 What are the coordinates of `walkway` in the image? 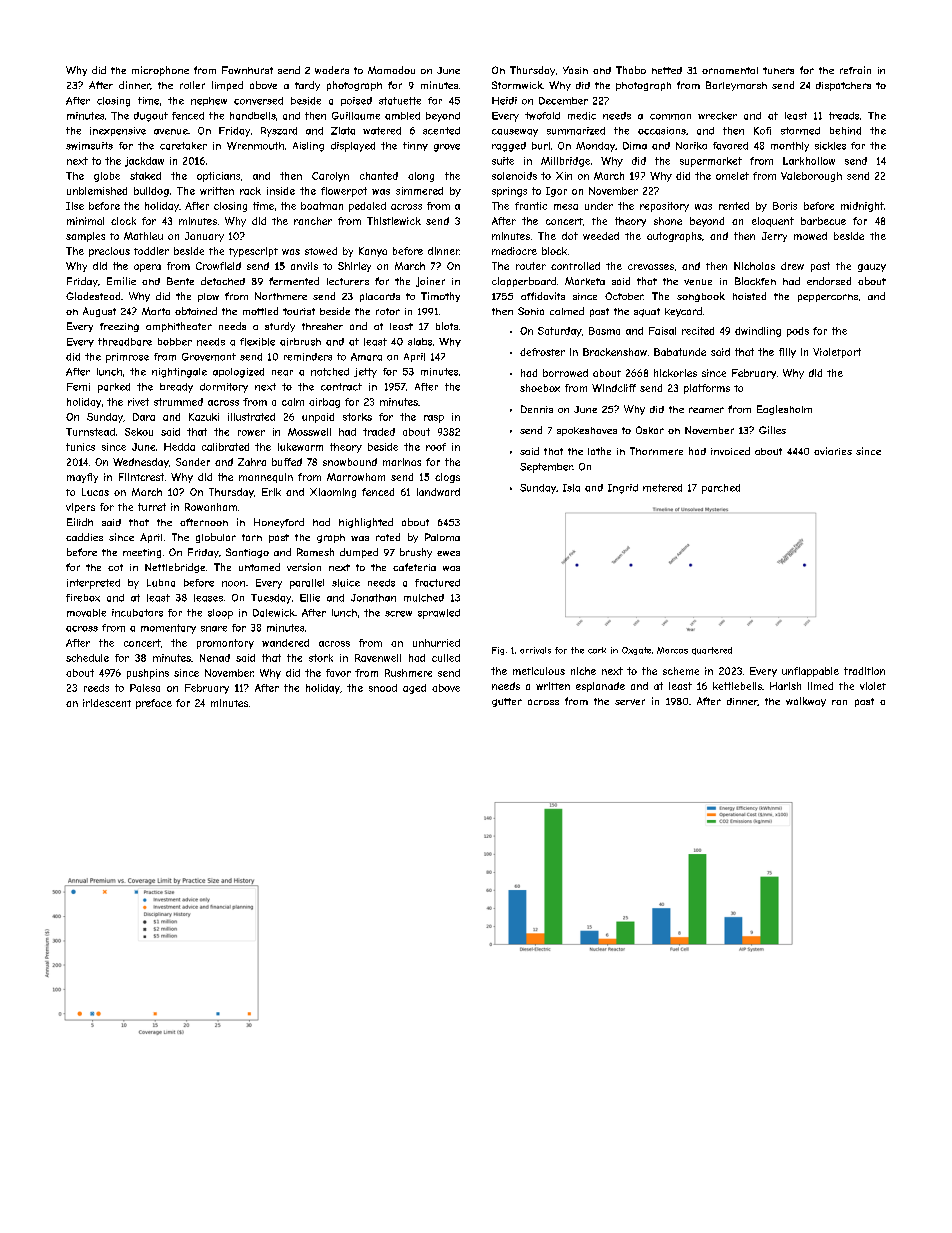 It's located at (806, 702).
